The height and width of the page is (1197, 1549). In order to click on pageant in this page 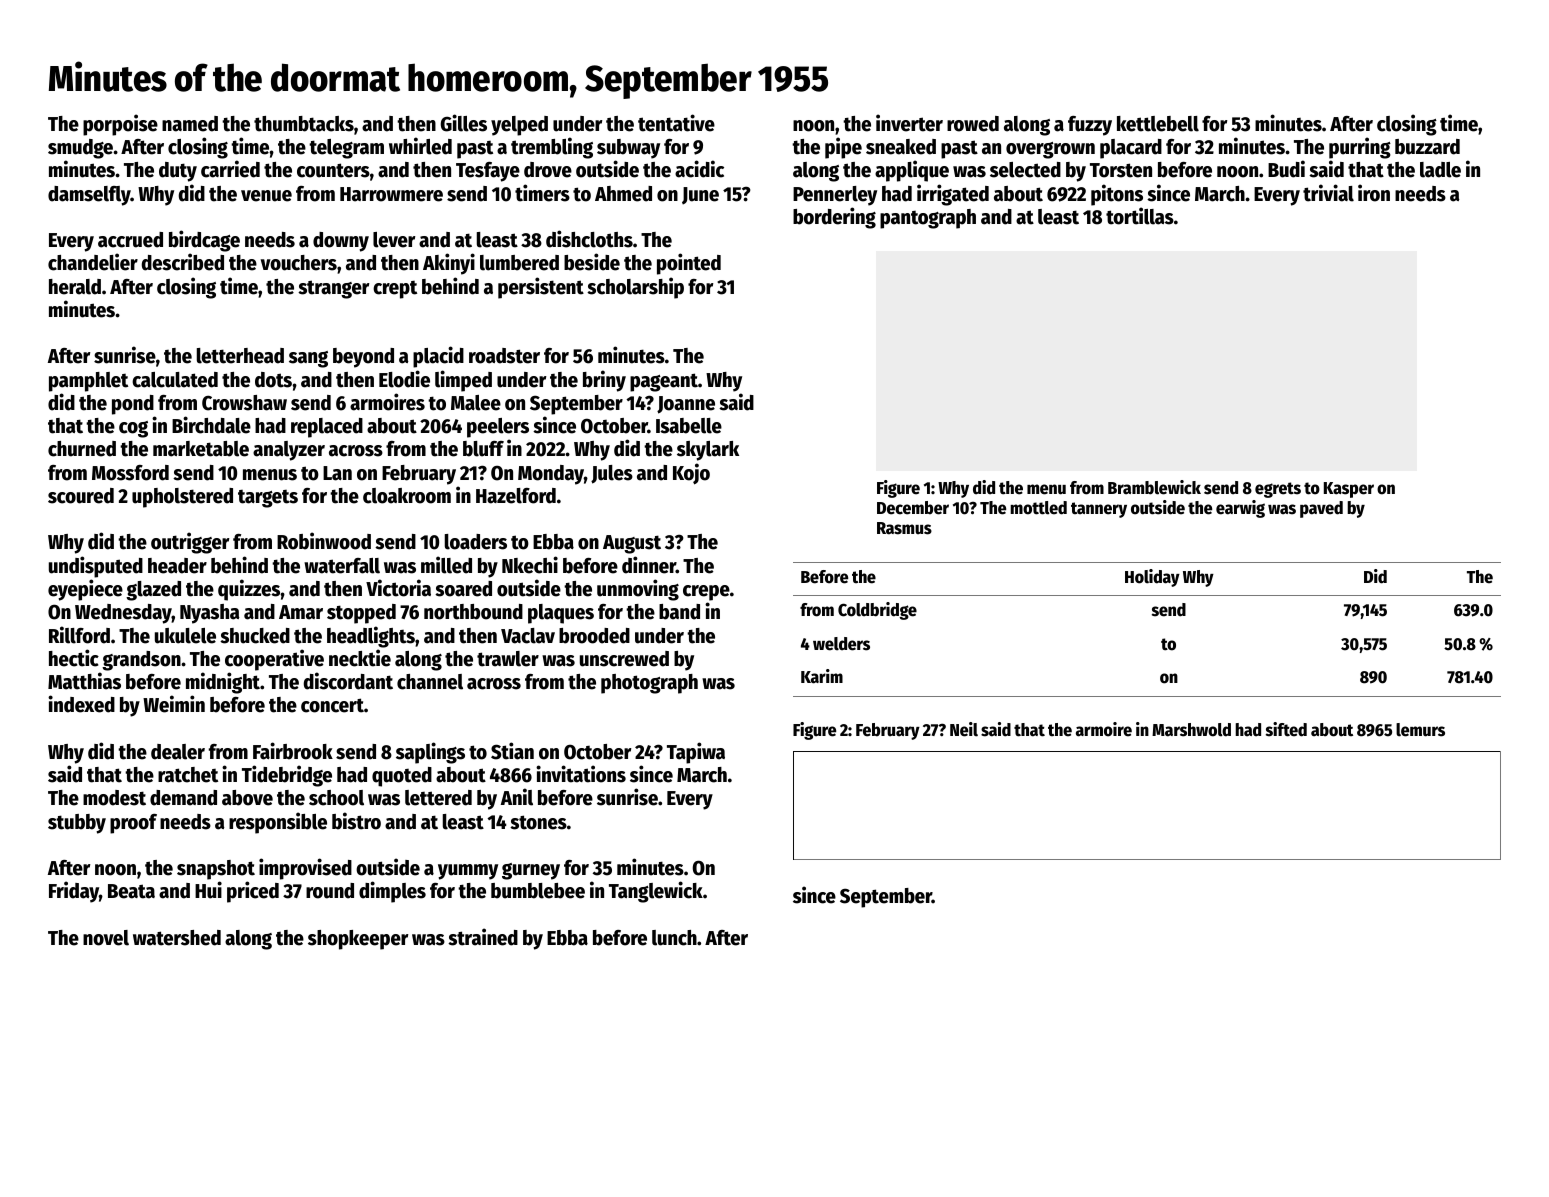, I will do `click(664, 382)`.
